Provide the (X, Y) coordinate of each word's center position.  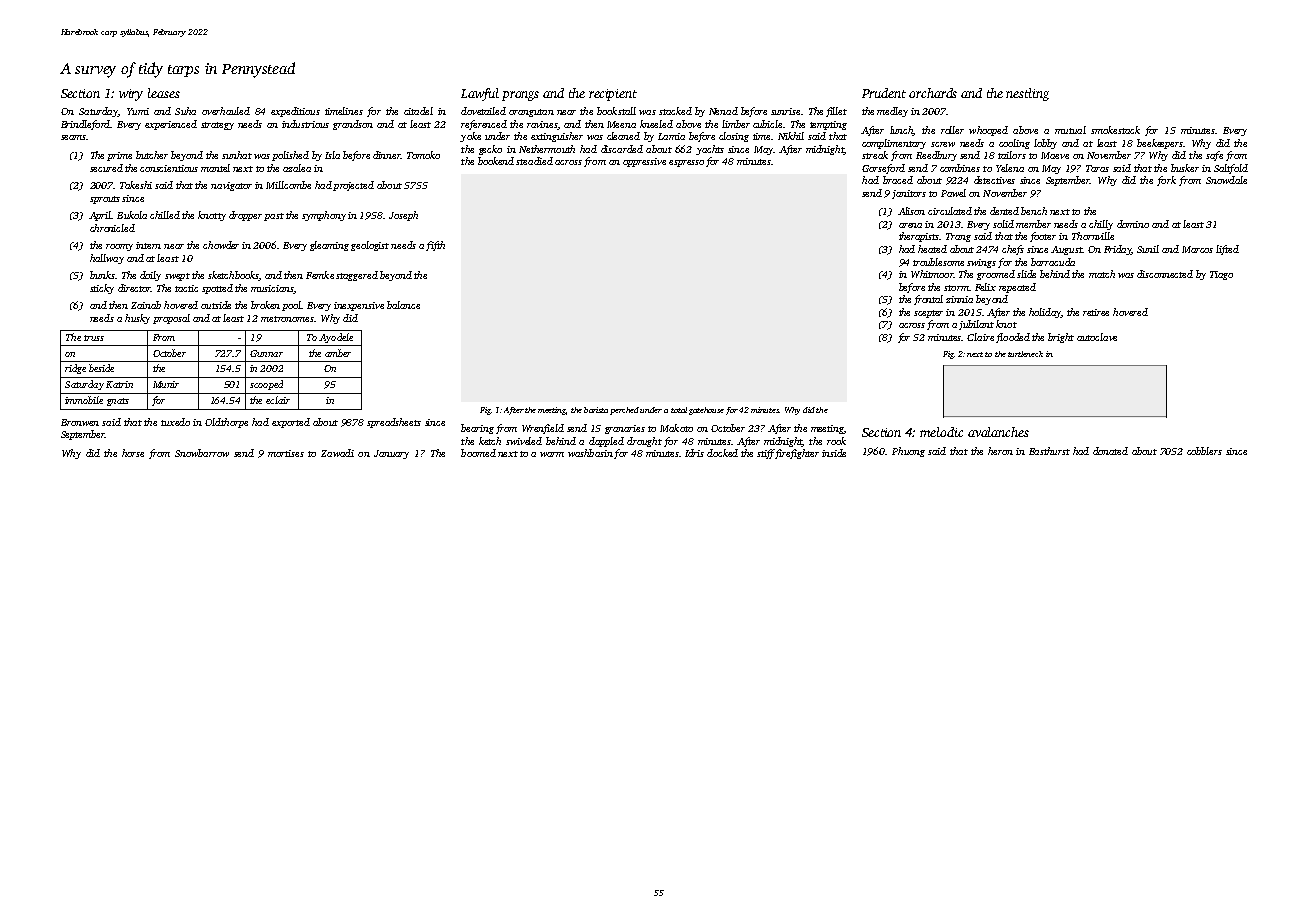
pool (292, 306)
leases (164, 93)
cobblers (1204, 451)
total (679, 410)
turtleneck (1025, 354)
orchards (933, 93)
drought (644, 442)
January (391, 454)
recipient (613, 95)
